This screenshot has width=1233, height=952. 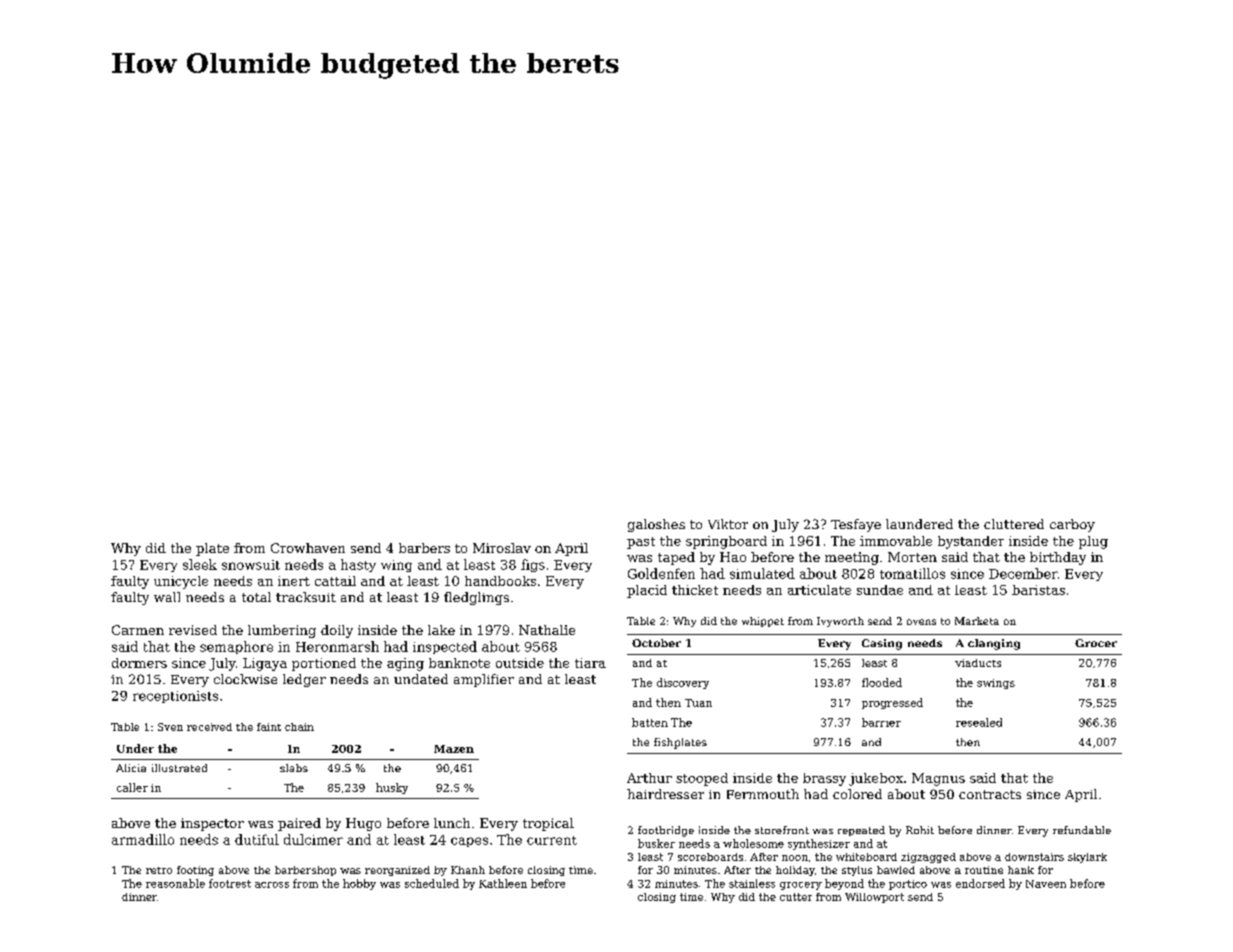 What do you see at coordinates (938, 779) in the screenshot?
I see `Magnus` at bounding box center [938, 779].
